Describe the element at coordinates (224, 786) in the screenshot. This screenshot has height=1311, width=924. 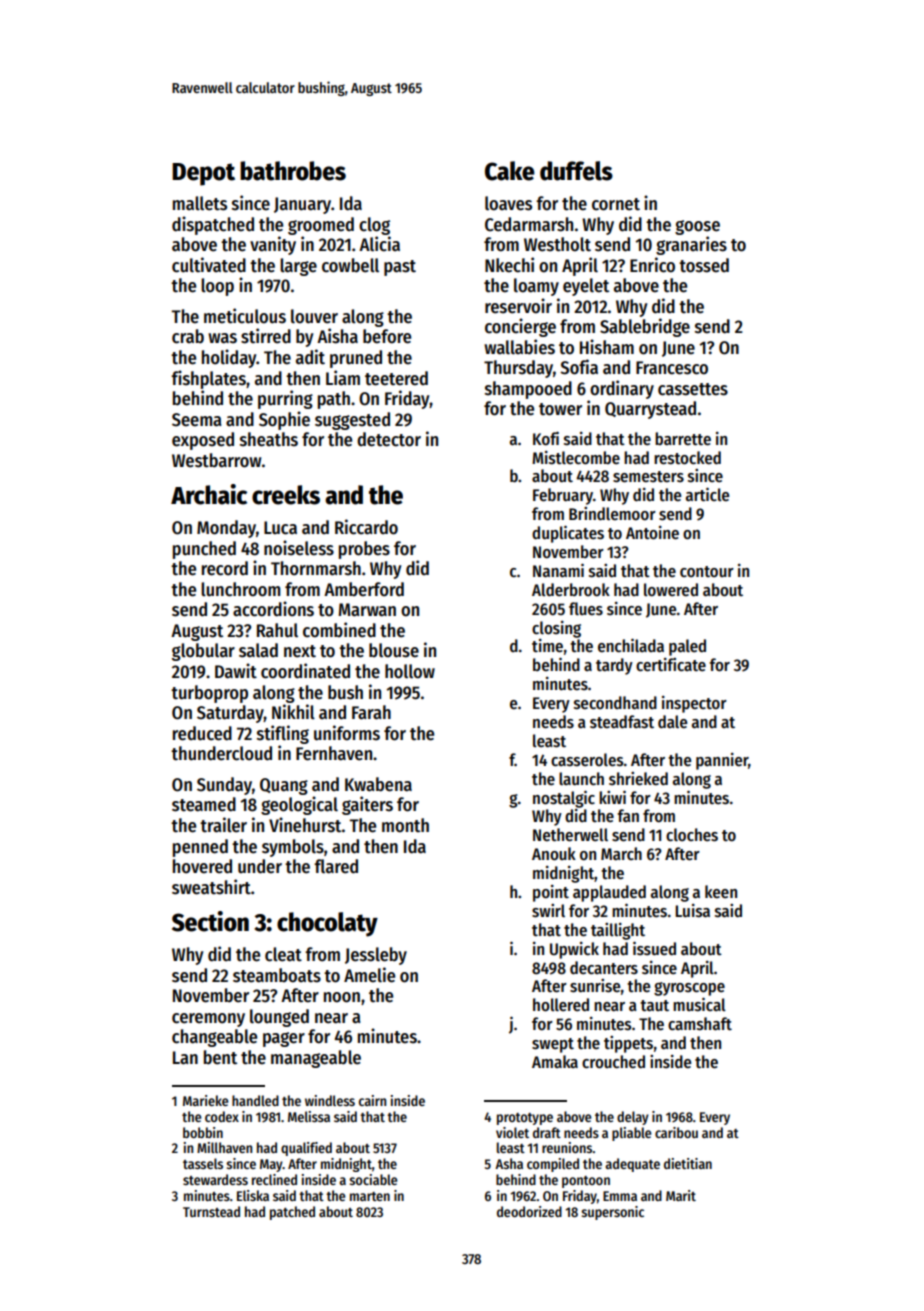
I see `Sunday` at that location.
